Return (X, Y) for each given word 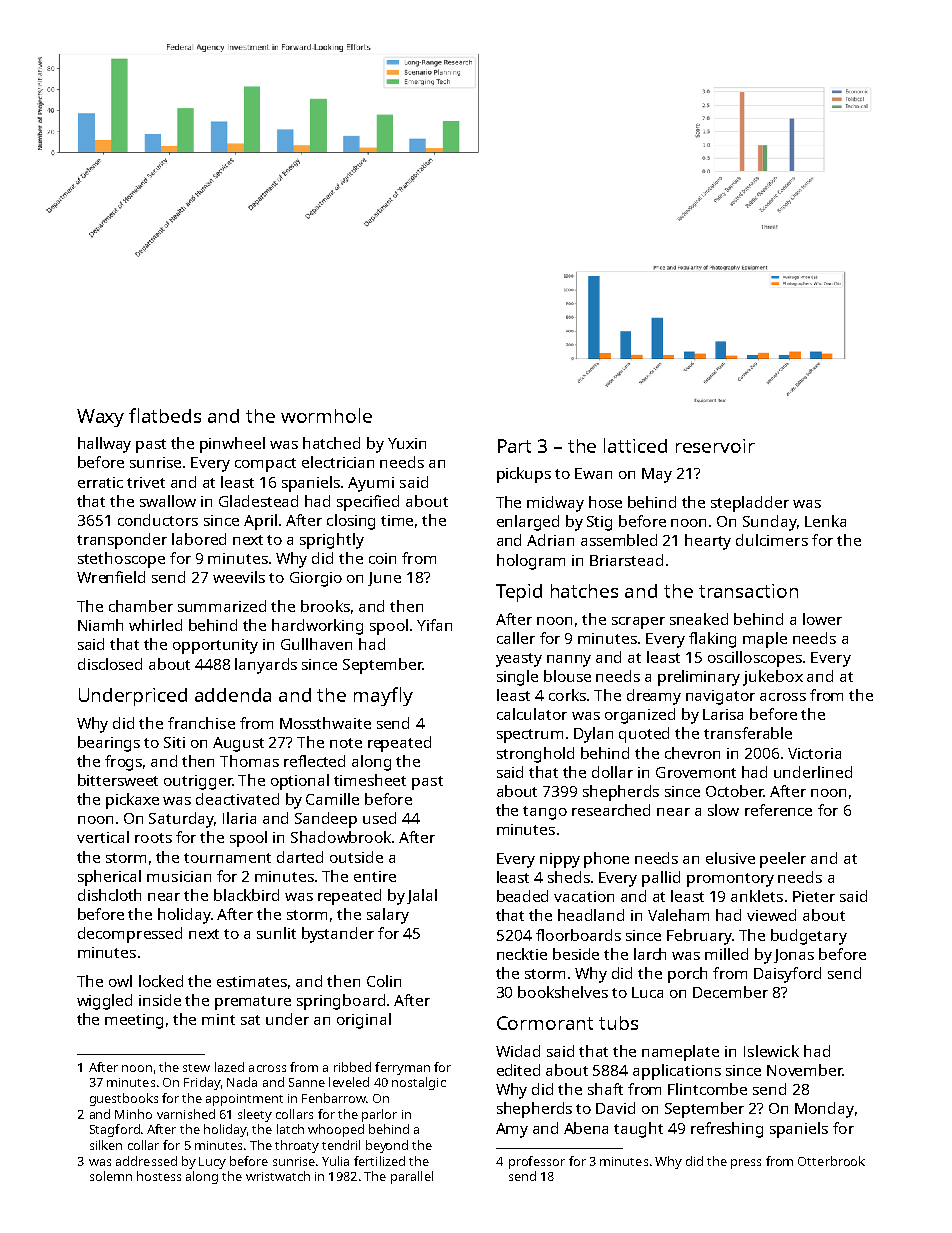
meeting (134, 1021)
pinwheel (232, 445)
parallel (412, 1177)
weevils (239, 577)
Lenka (825, 521)
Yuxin (407, 443)
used (379, 818)
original (364, 1021)
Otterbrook (831, 1161)
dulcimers (772, 540)
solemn (111, 1176)
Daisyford (787, 975)
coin (382, 558)
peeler (783, 860)
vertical (103, 837)
